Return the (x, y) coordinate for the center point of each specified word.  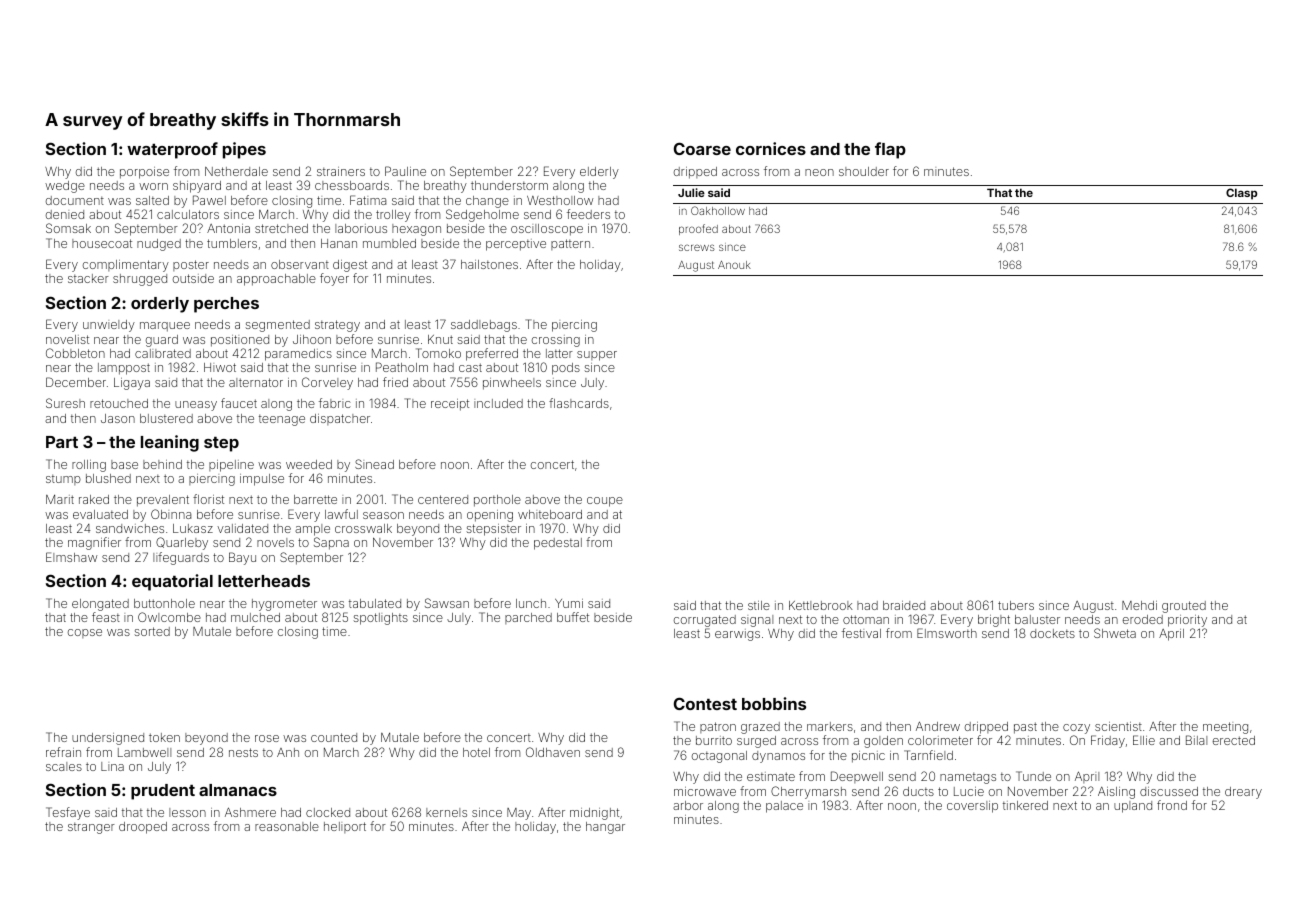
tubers (1016, 605)
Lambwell (144, 752)
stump (63, 480)
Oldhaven (553, 752)
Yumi (569, 603)
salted (152, 200)
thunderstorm (509, 185)
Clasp (1241, 194)
